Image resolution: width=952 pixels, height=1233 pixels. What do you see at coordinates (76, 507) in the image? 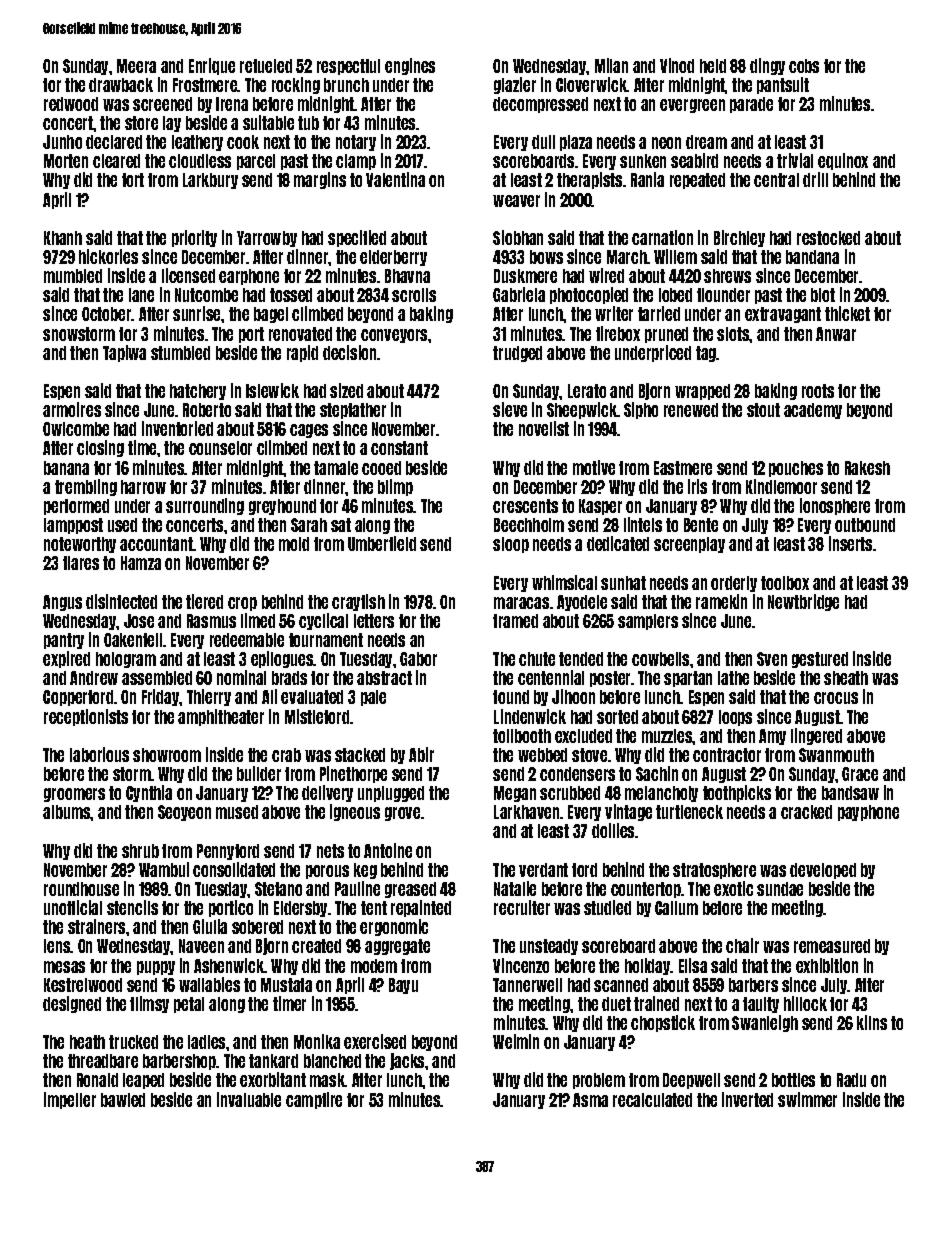
I see `performed` at bounding box center [76, 507].
